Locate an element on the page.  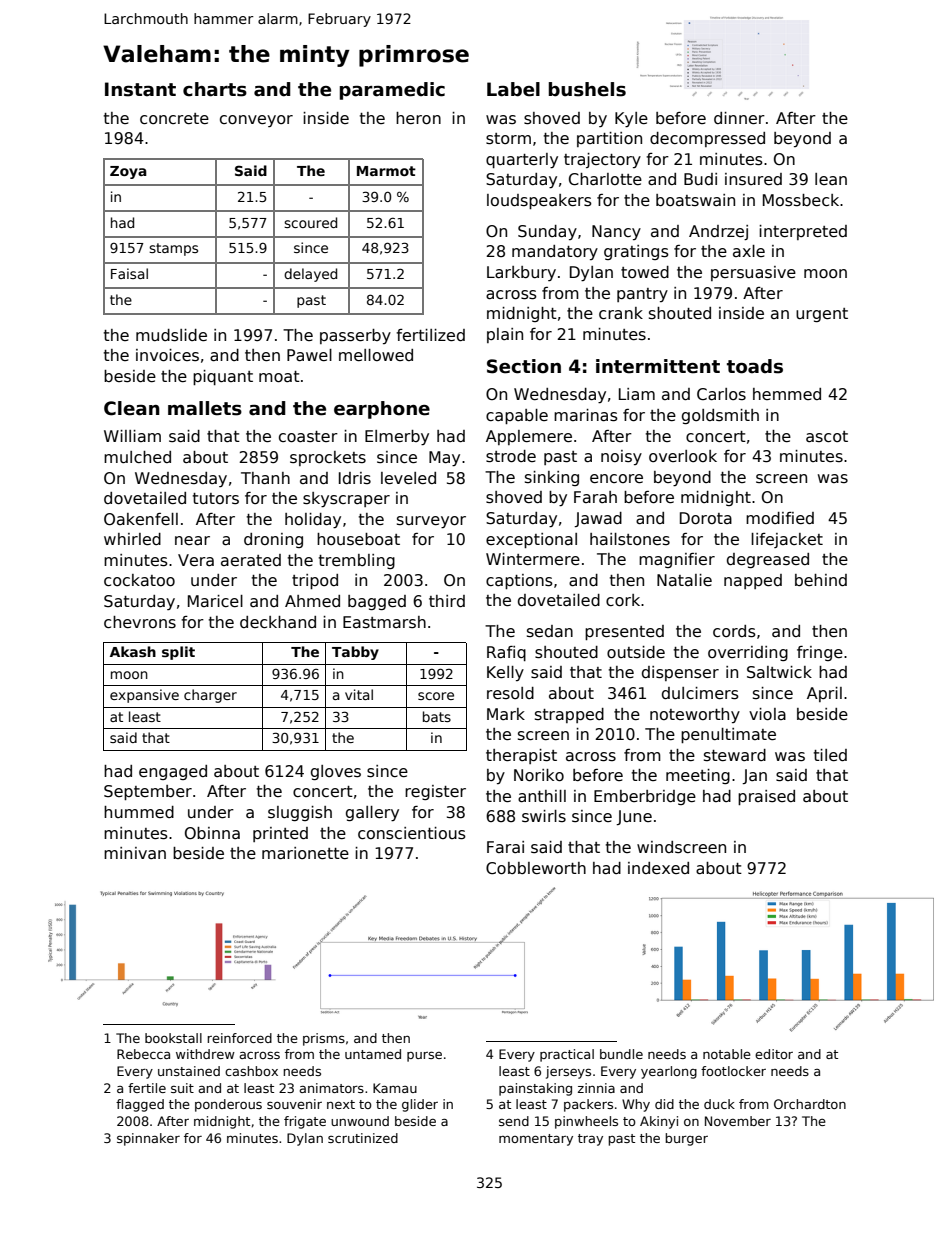
dinner is located at coordinates (739, 118).
